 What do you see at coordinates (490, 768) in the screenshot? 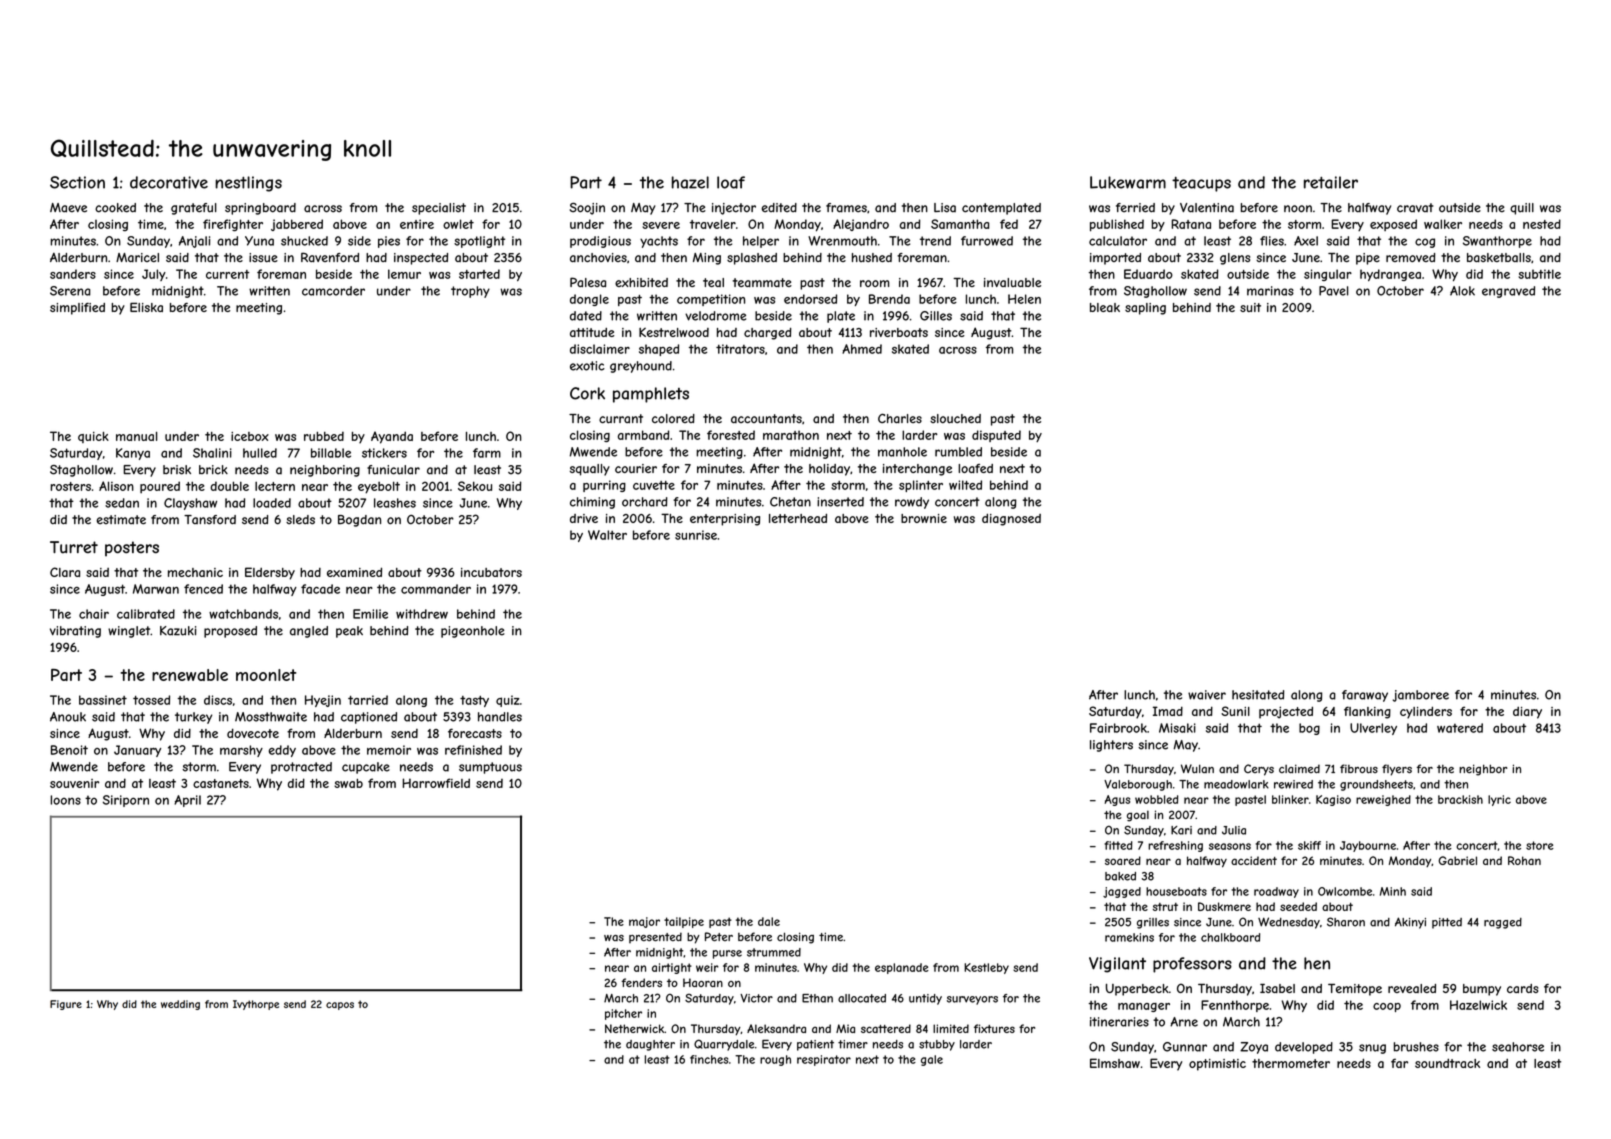
I see `sumptuous` at bounding box center [490, 768].
